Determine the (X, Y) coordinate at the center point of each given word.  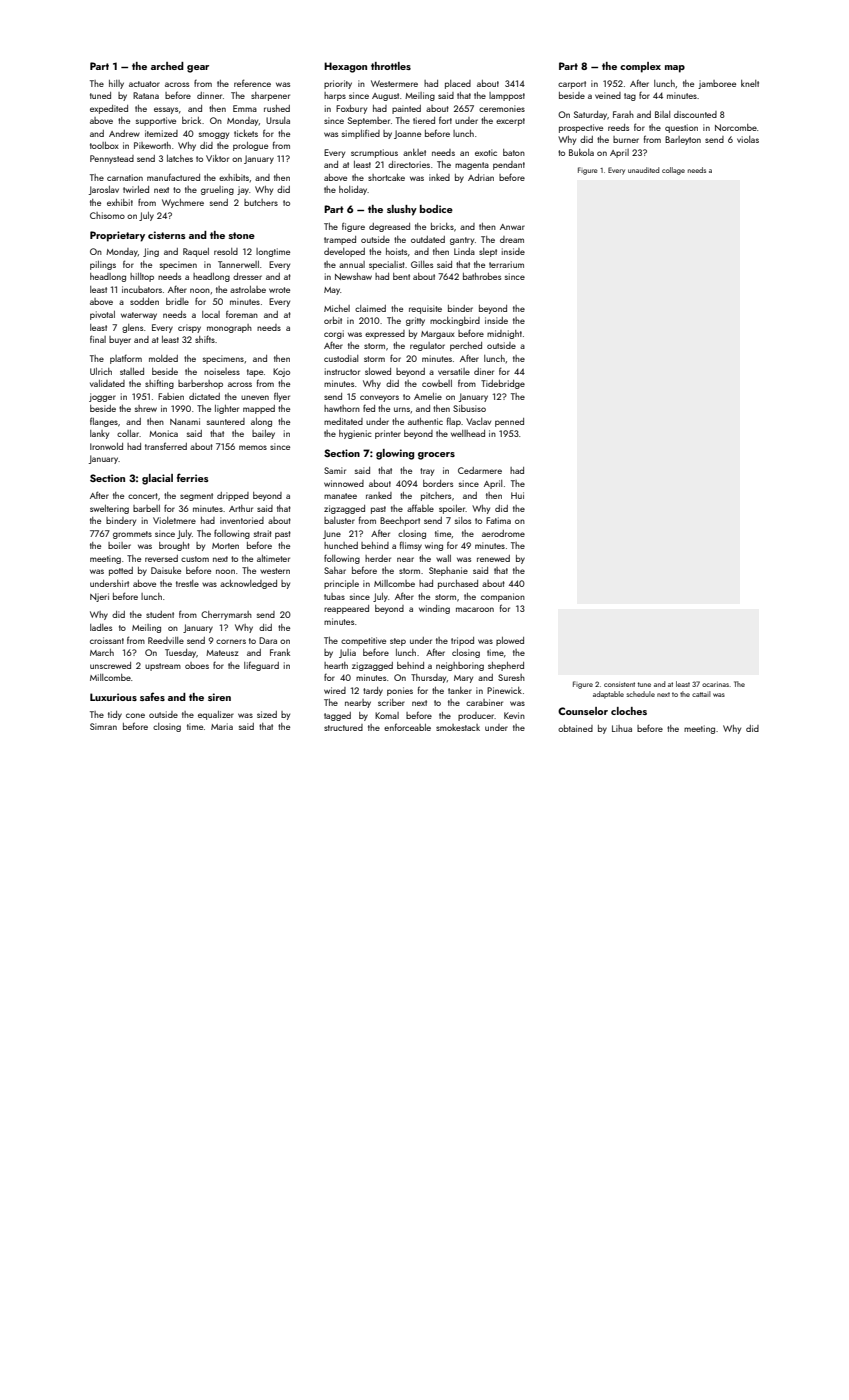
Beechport (400, 521)
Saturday (590, 115)
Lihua (622, 728)
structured (343, 727)
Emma (245, 108)
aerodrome (503, 533)
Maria (222, 726)
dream (512, 239)
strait (263, 533)
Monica (163, 433)
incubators (142, 289)
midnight (504, 334)
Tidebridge (503, 384)
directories (409, 164)
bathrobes (482, 276)
